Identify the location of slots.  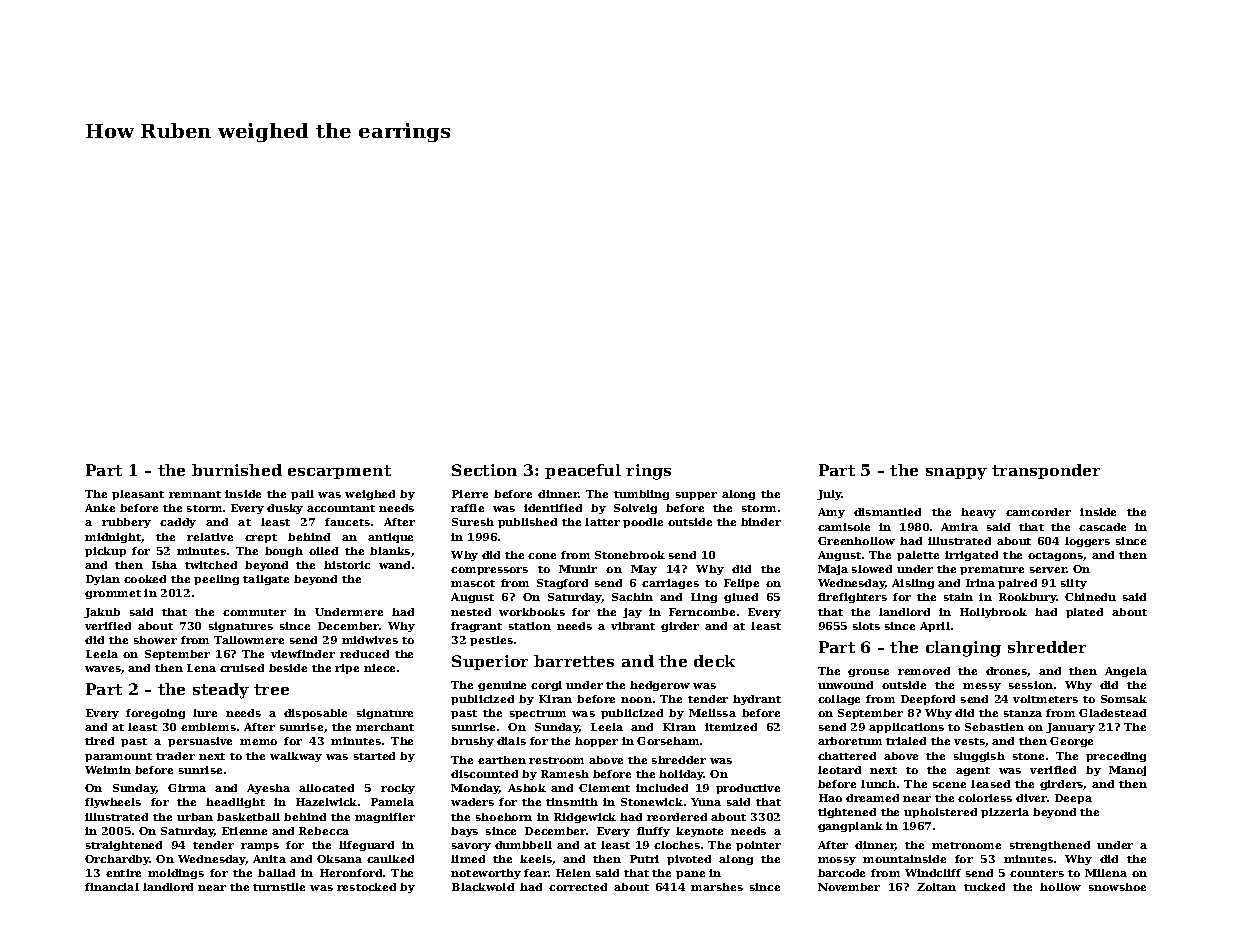
(866, 626).
